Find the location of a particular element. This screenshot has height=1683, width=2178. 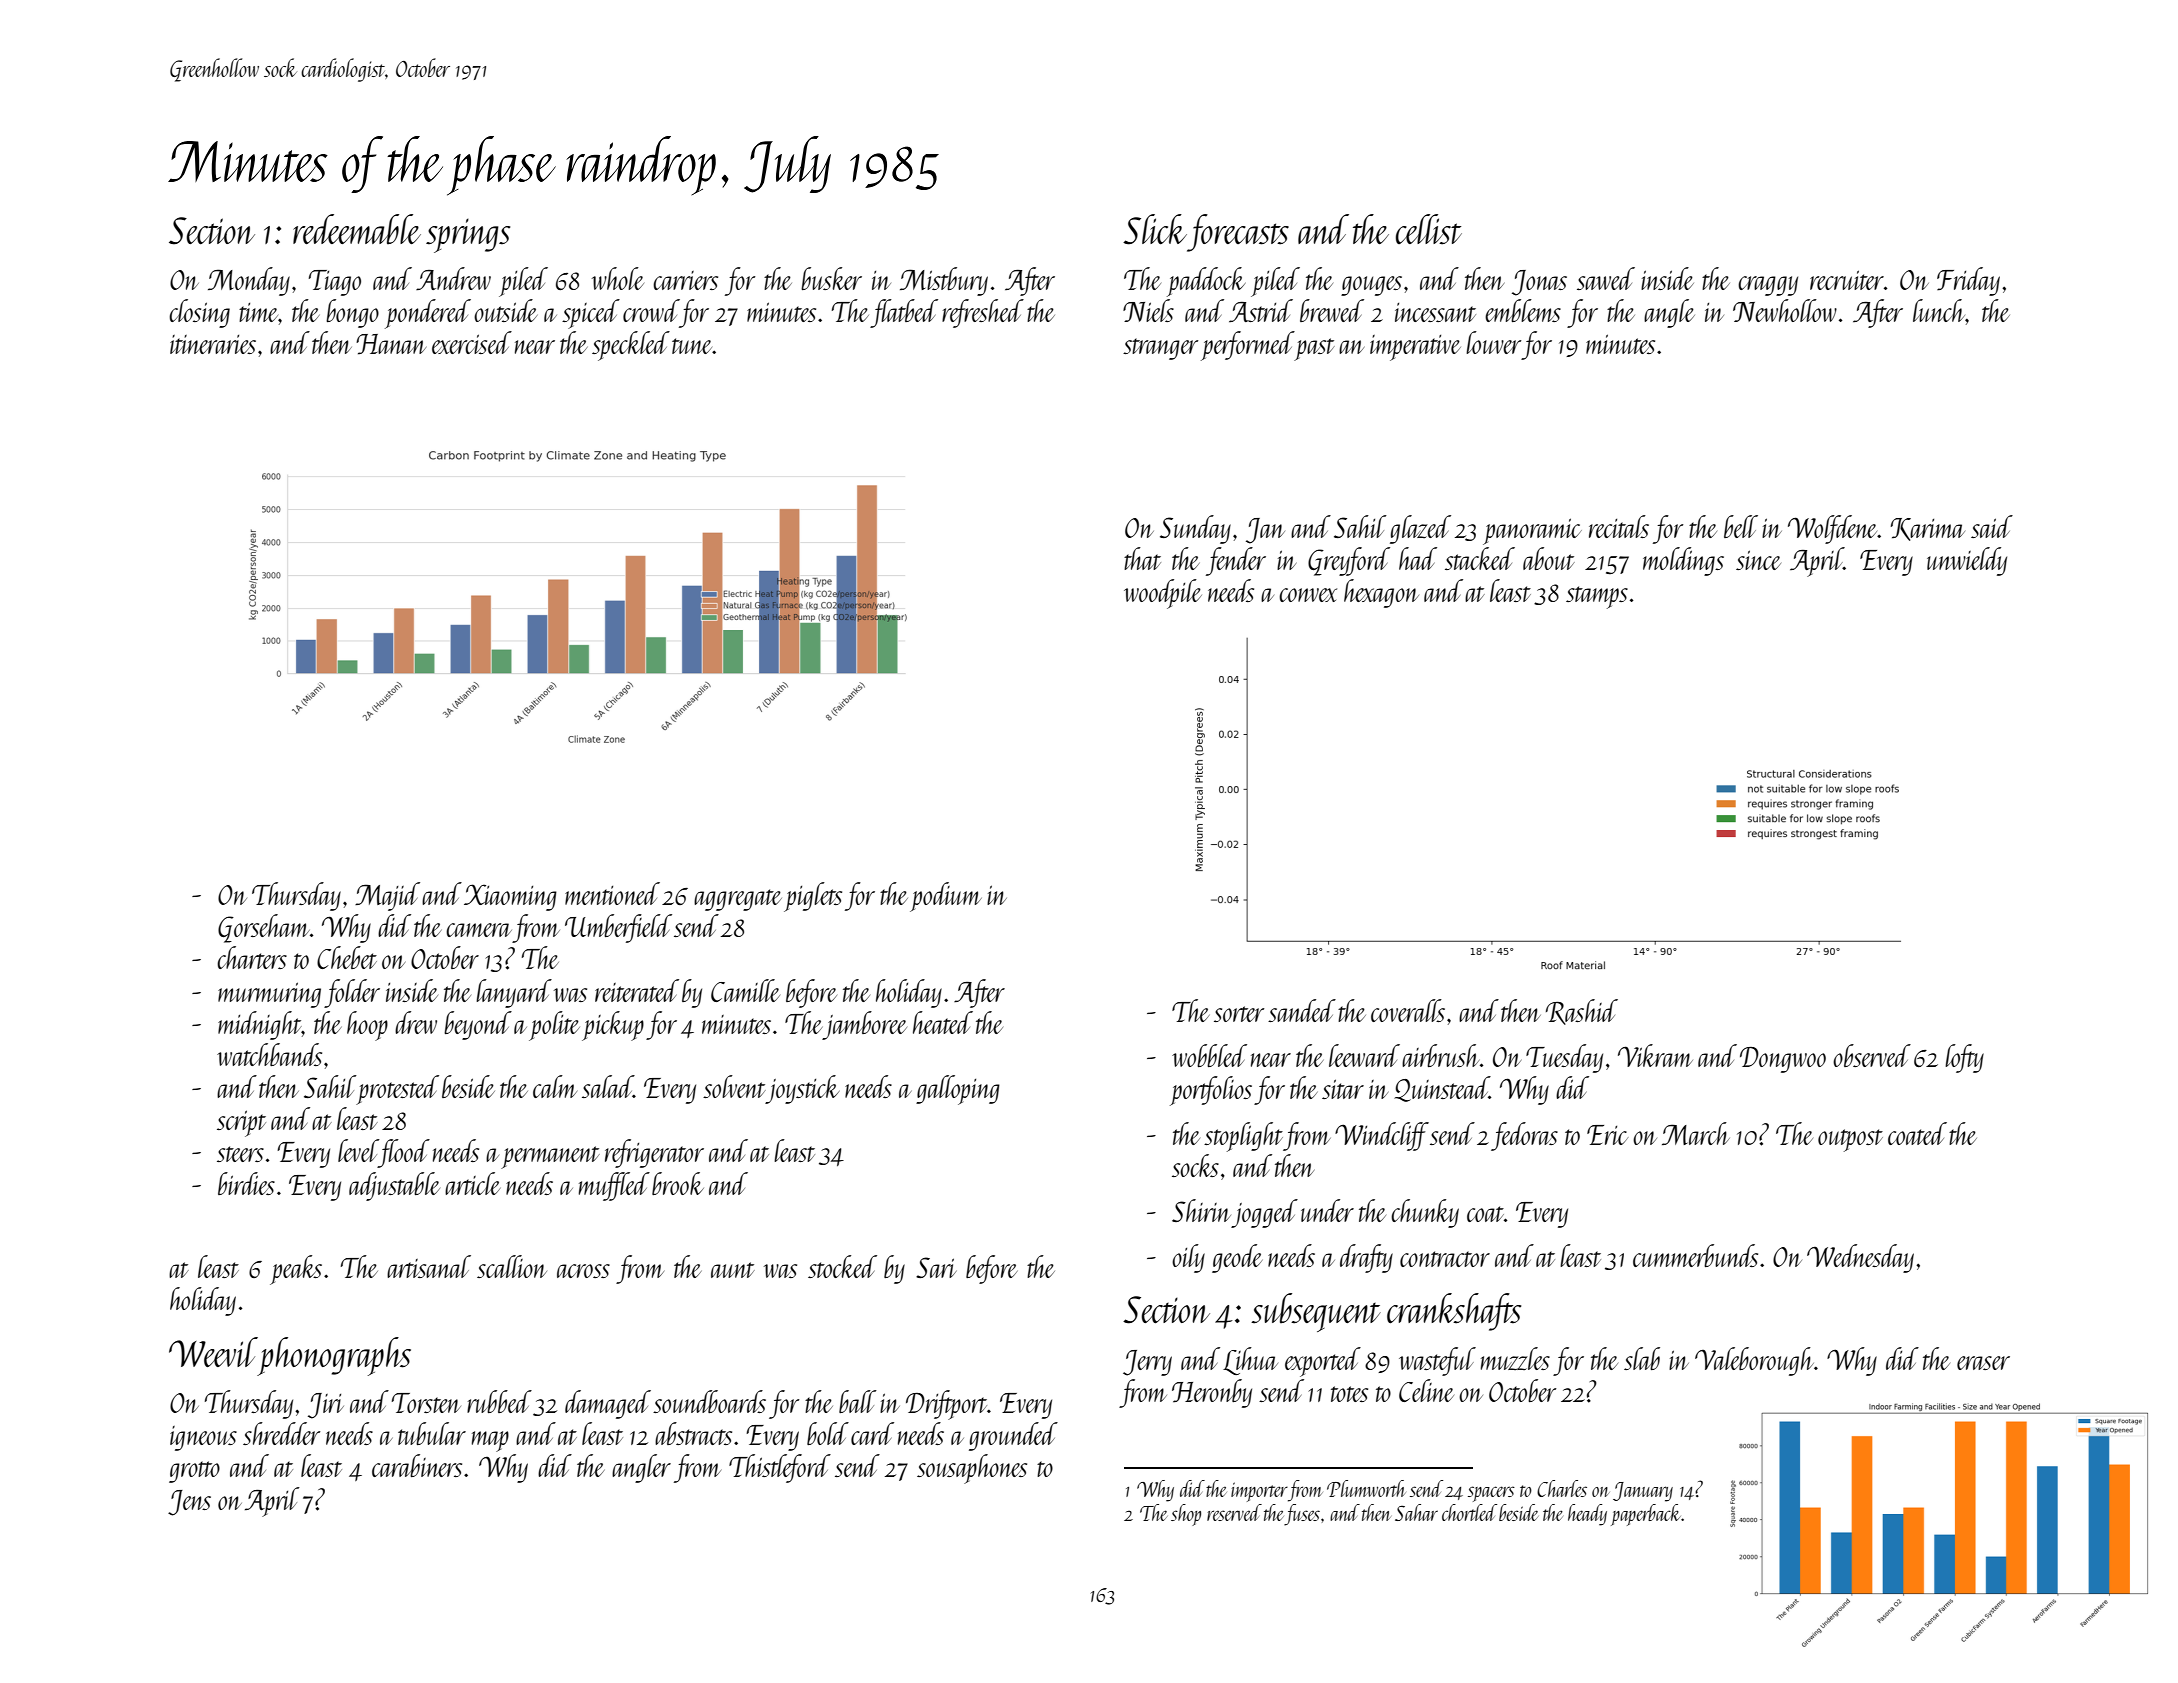

louver is located at coordinates (1493, 342).
